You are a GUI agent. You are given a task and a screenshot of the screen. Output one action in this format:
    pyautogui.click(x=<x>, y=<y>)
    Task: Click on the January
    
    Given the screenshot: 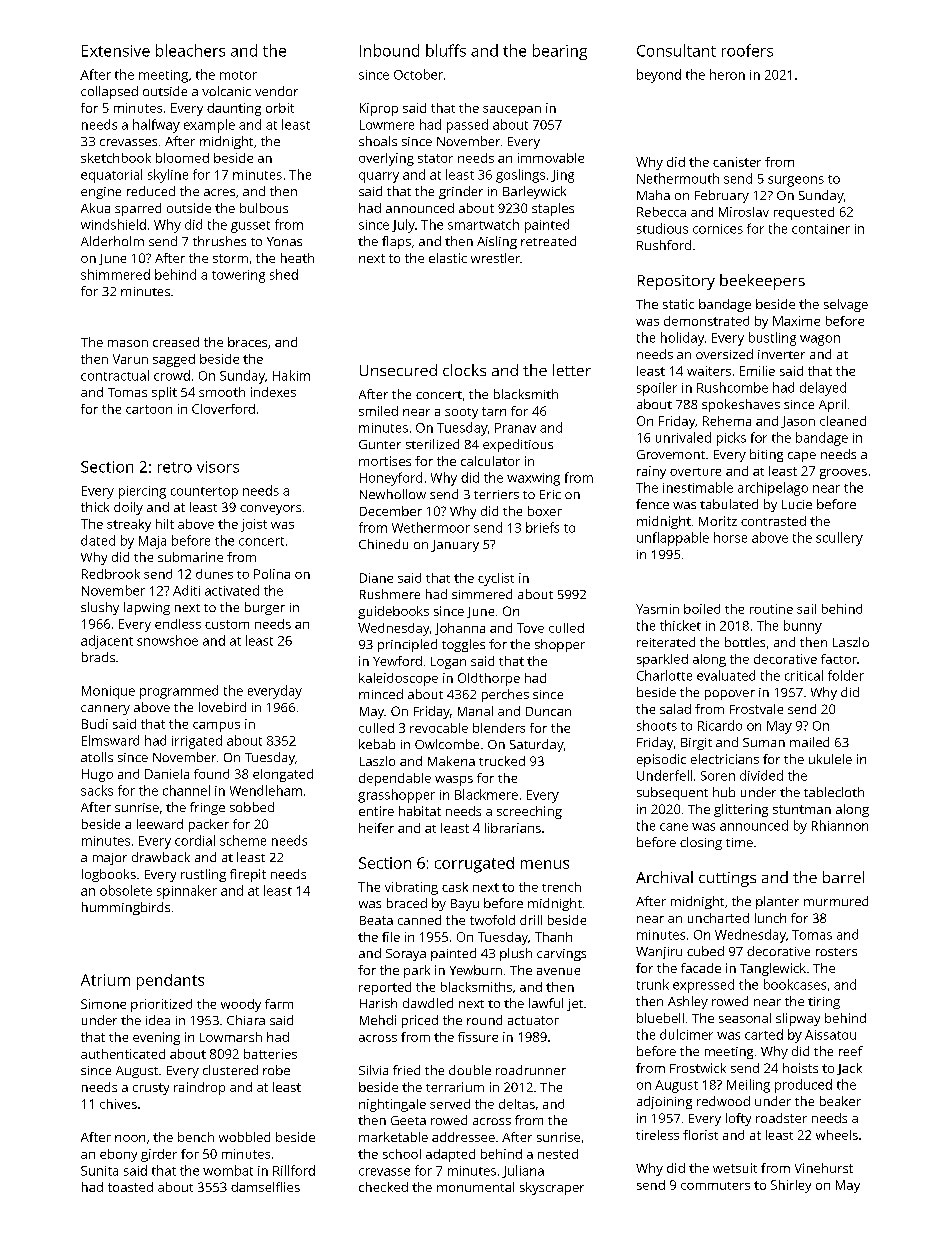 What is the action you would take?
    pyautogui.click(x=455, y=546)
